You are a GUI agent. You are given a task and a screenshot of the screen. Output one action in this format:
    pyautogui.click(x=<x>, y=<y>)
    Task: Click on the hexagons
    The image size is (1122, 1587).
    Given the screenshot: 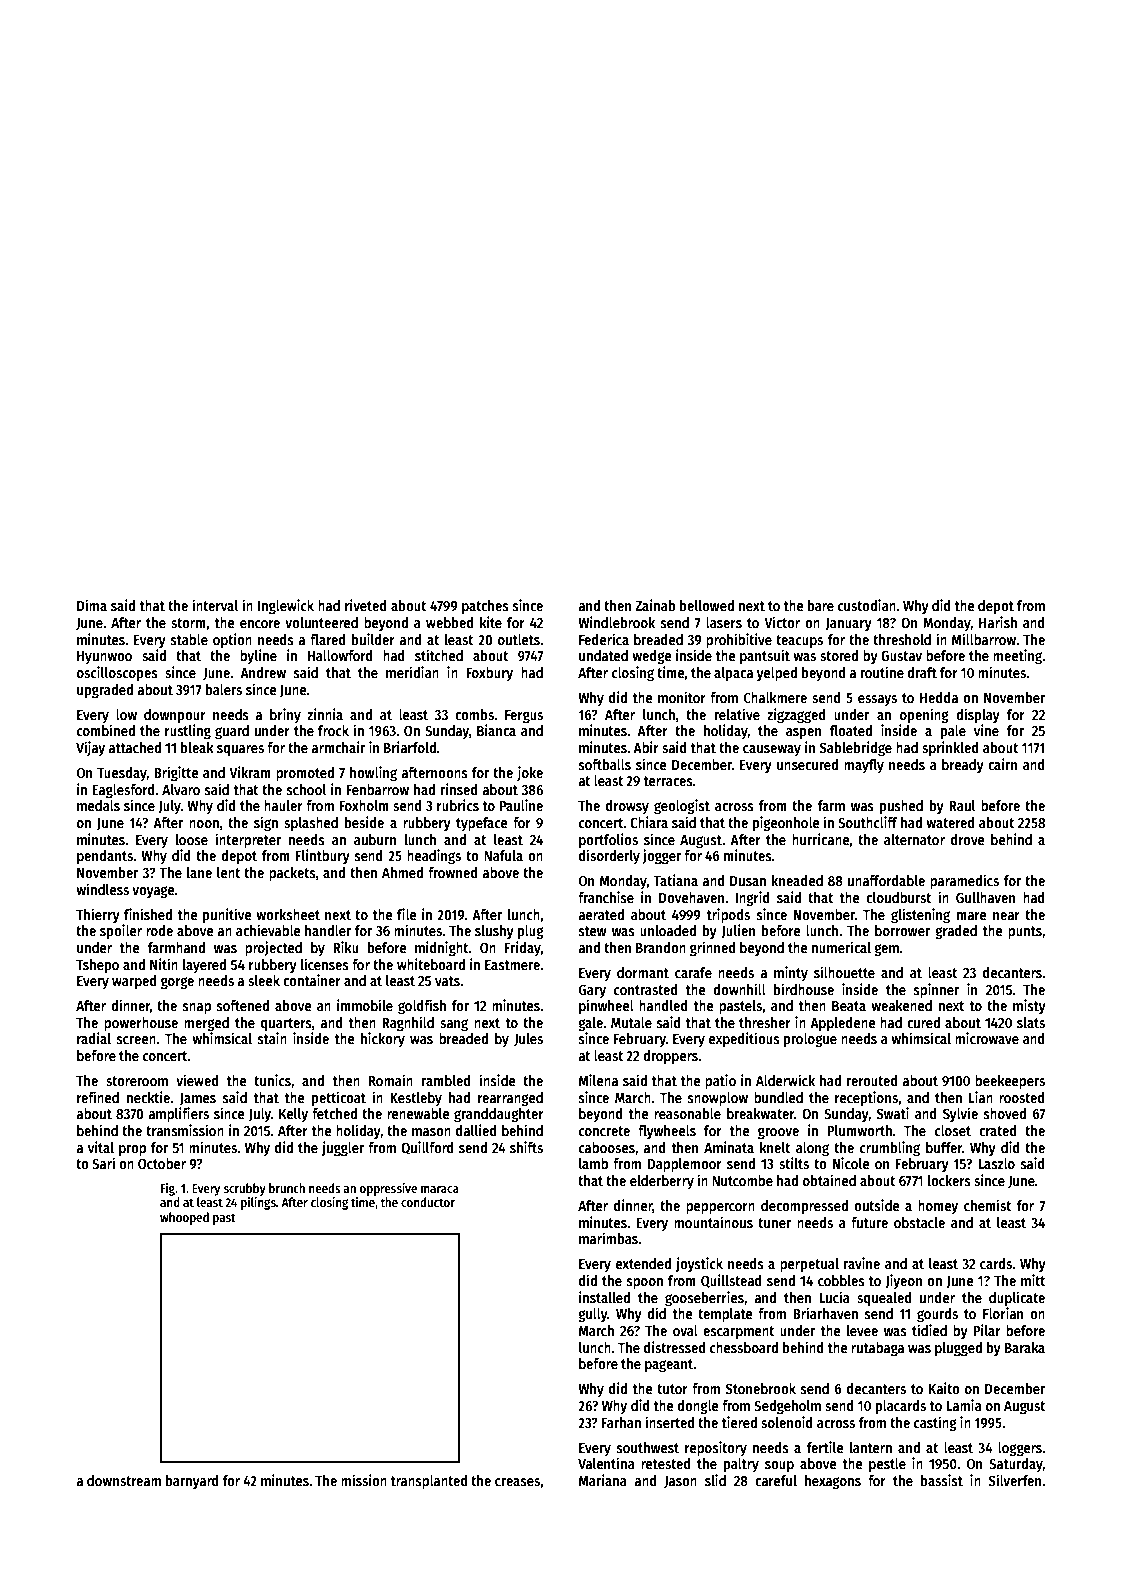 What is the action you would take?
    pyautogui.click(x=833, y=1482)
